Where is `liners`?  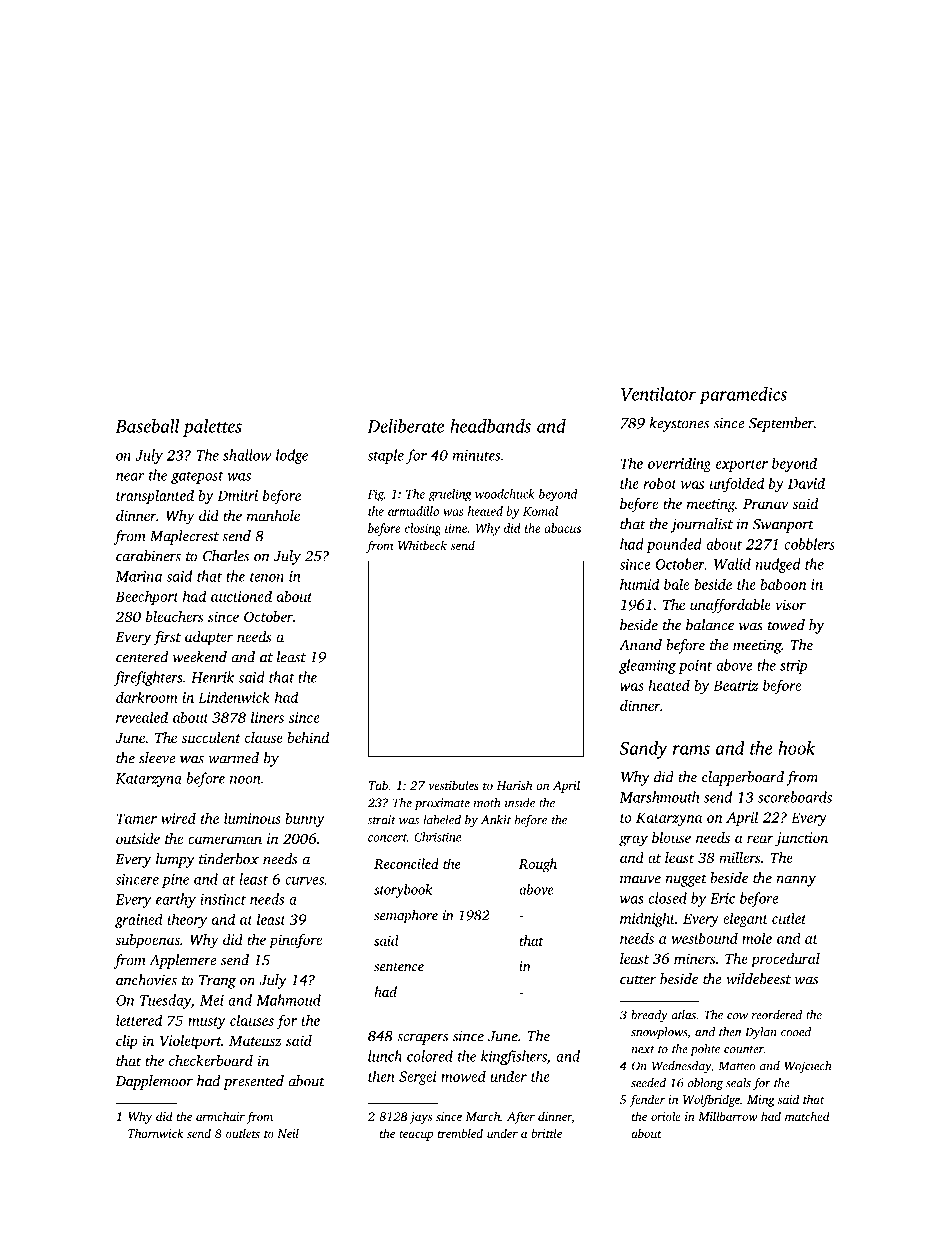 liners is located at coordinates (267, 717).
